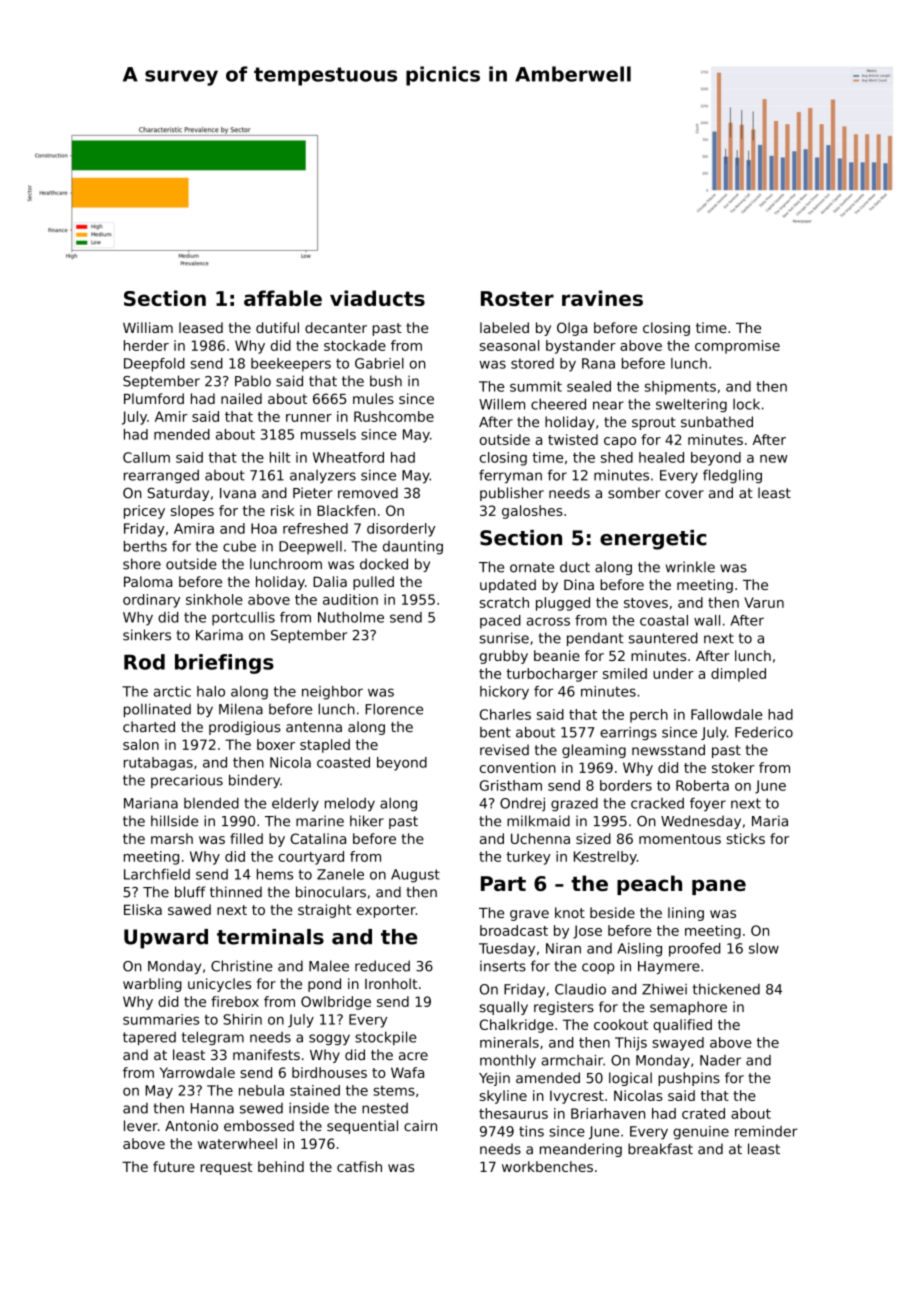 The image size is (924, 1308). I want to click on rearranged, so click(161, 477).
